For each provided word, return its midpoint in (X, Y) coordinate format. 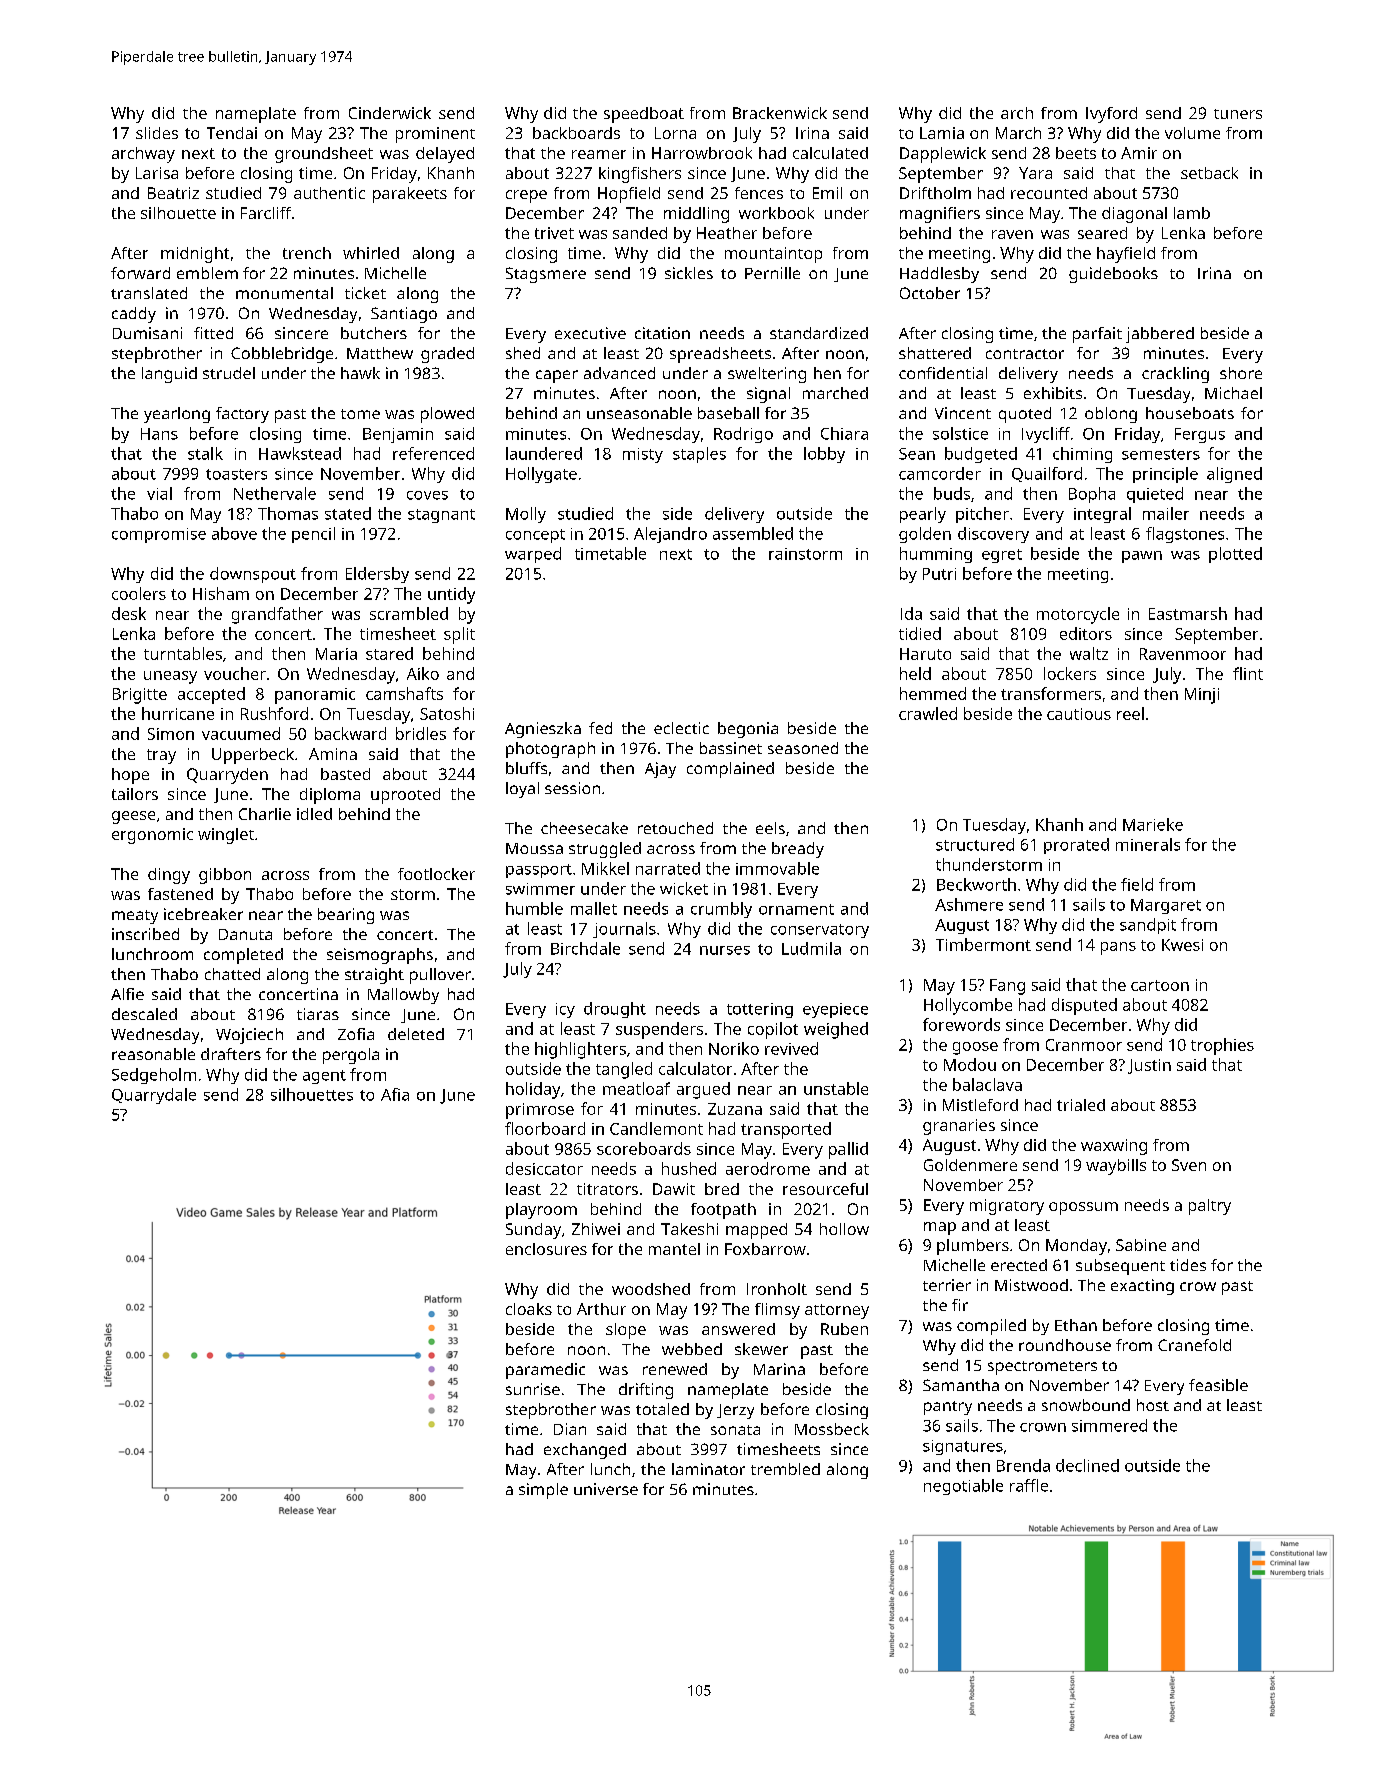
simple (543, 1491)
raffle (1029, 1485)
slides (157, 133)
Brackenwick (780, 113)
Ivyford (1111, 115)
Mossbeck (832, 1429)
